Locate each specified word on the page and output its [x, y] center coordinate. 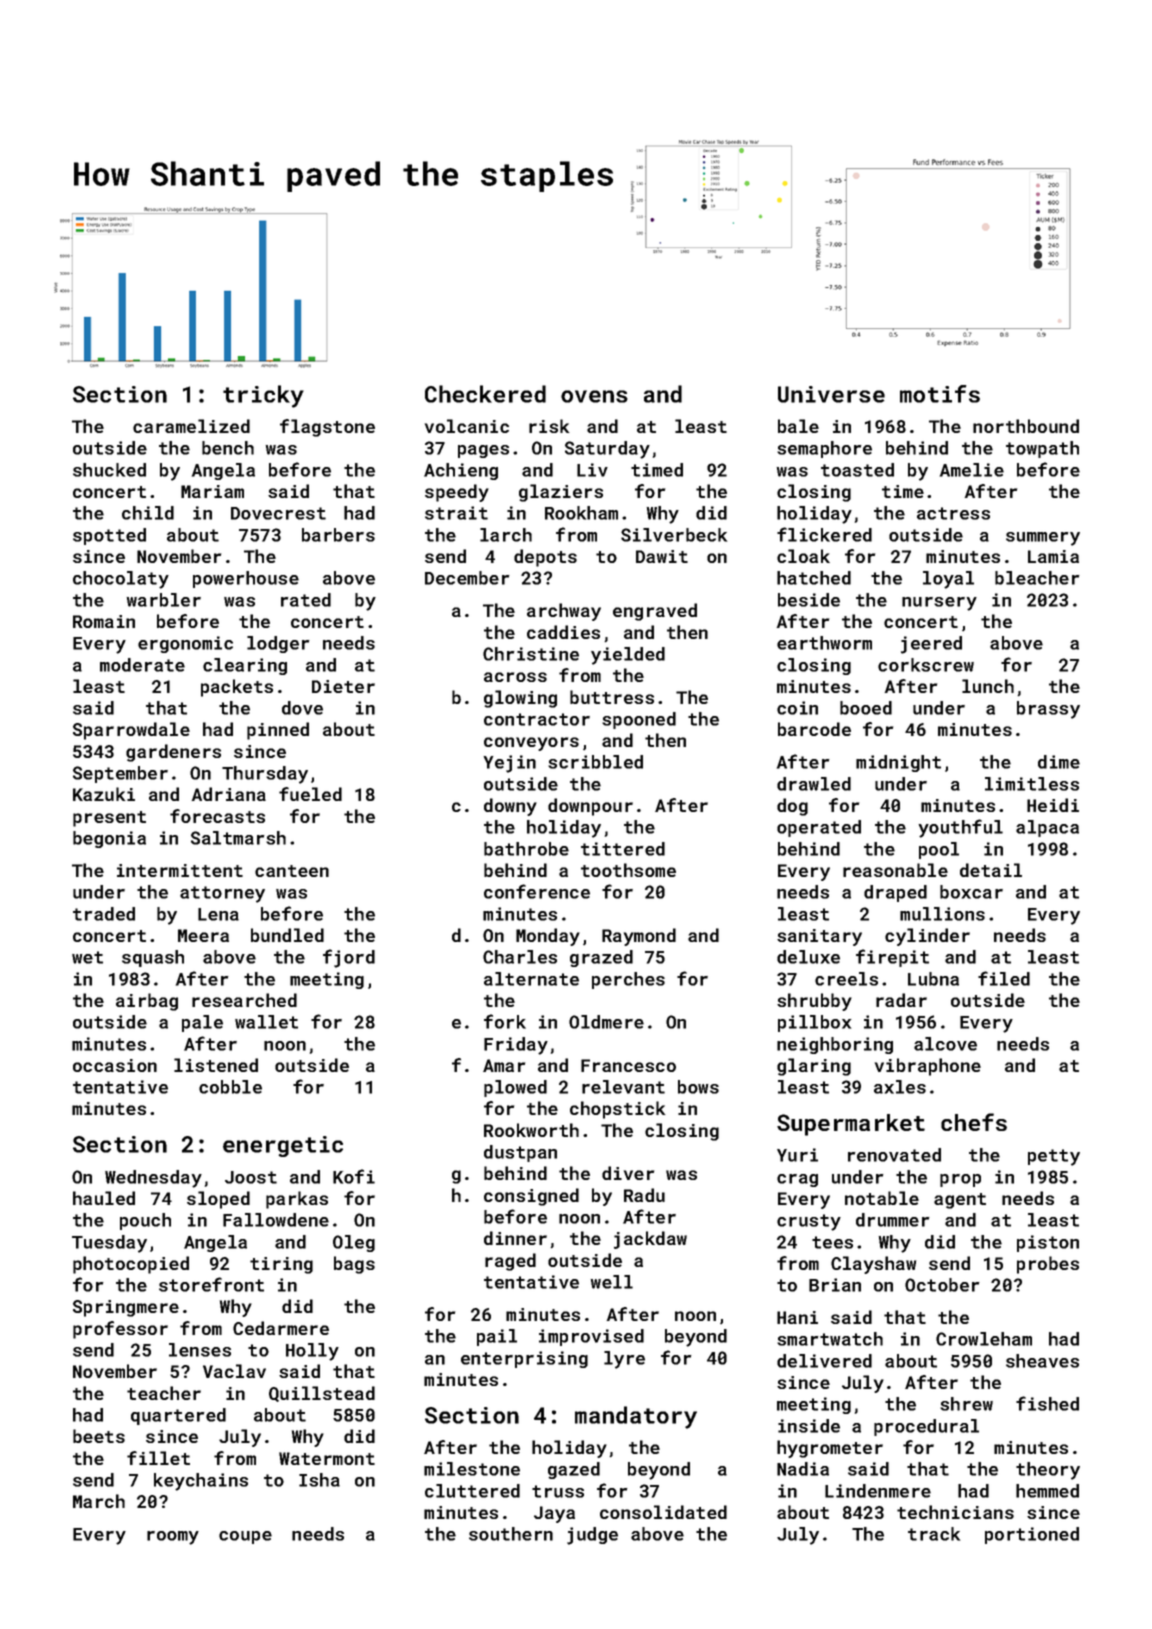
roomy [173, 1538]
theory [1048, 1471]
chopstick [617, 1110]
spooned [639, 720]
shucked [109, 470]
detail [991, 870]
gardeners [173, 753]
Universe [831, 394]
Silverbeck [674, 535]
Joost [251, 1177]
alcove [945, 1044]
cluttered [472, 1491]
